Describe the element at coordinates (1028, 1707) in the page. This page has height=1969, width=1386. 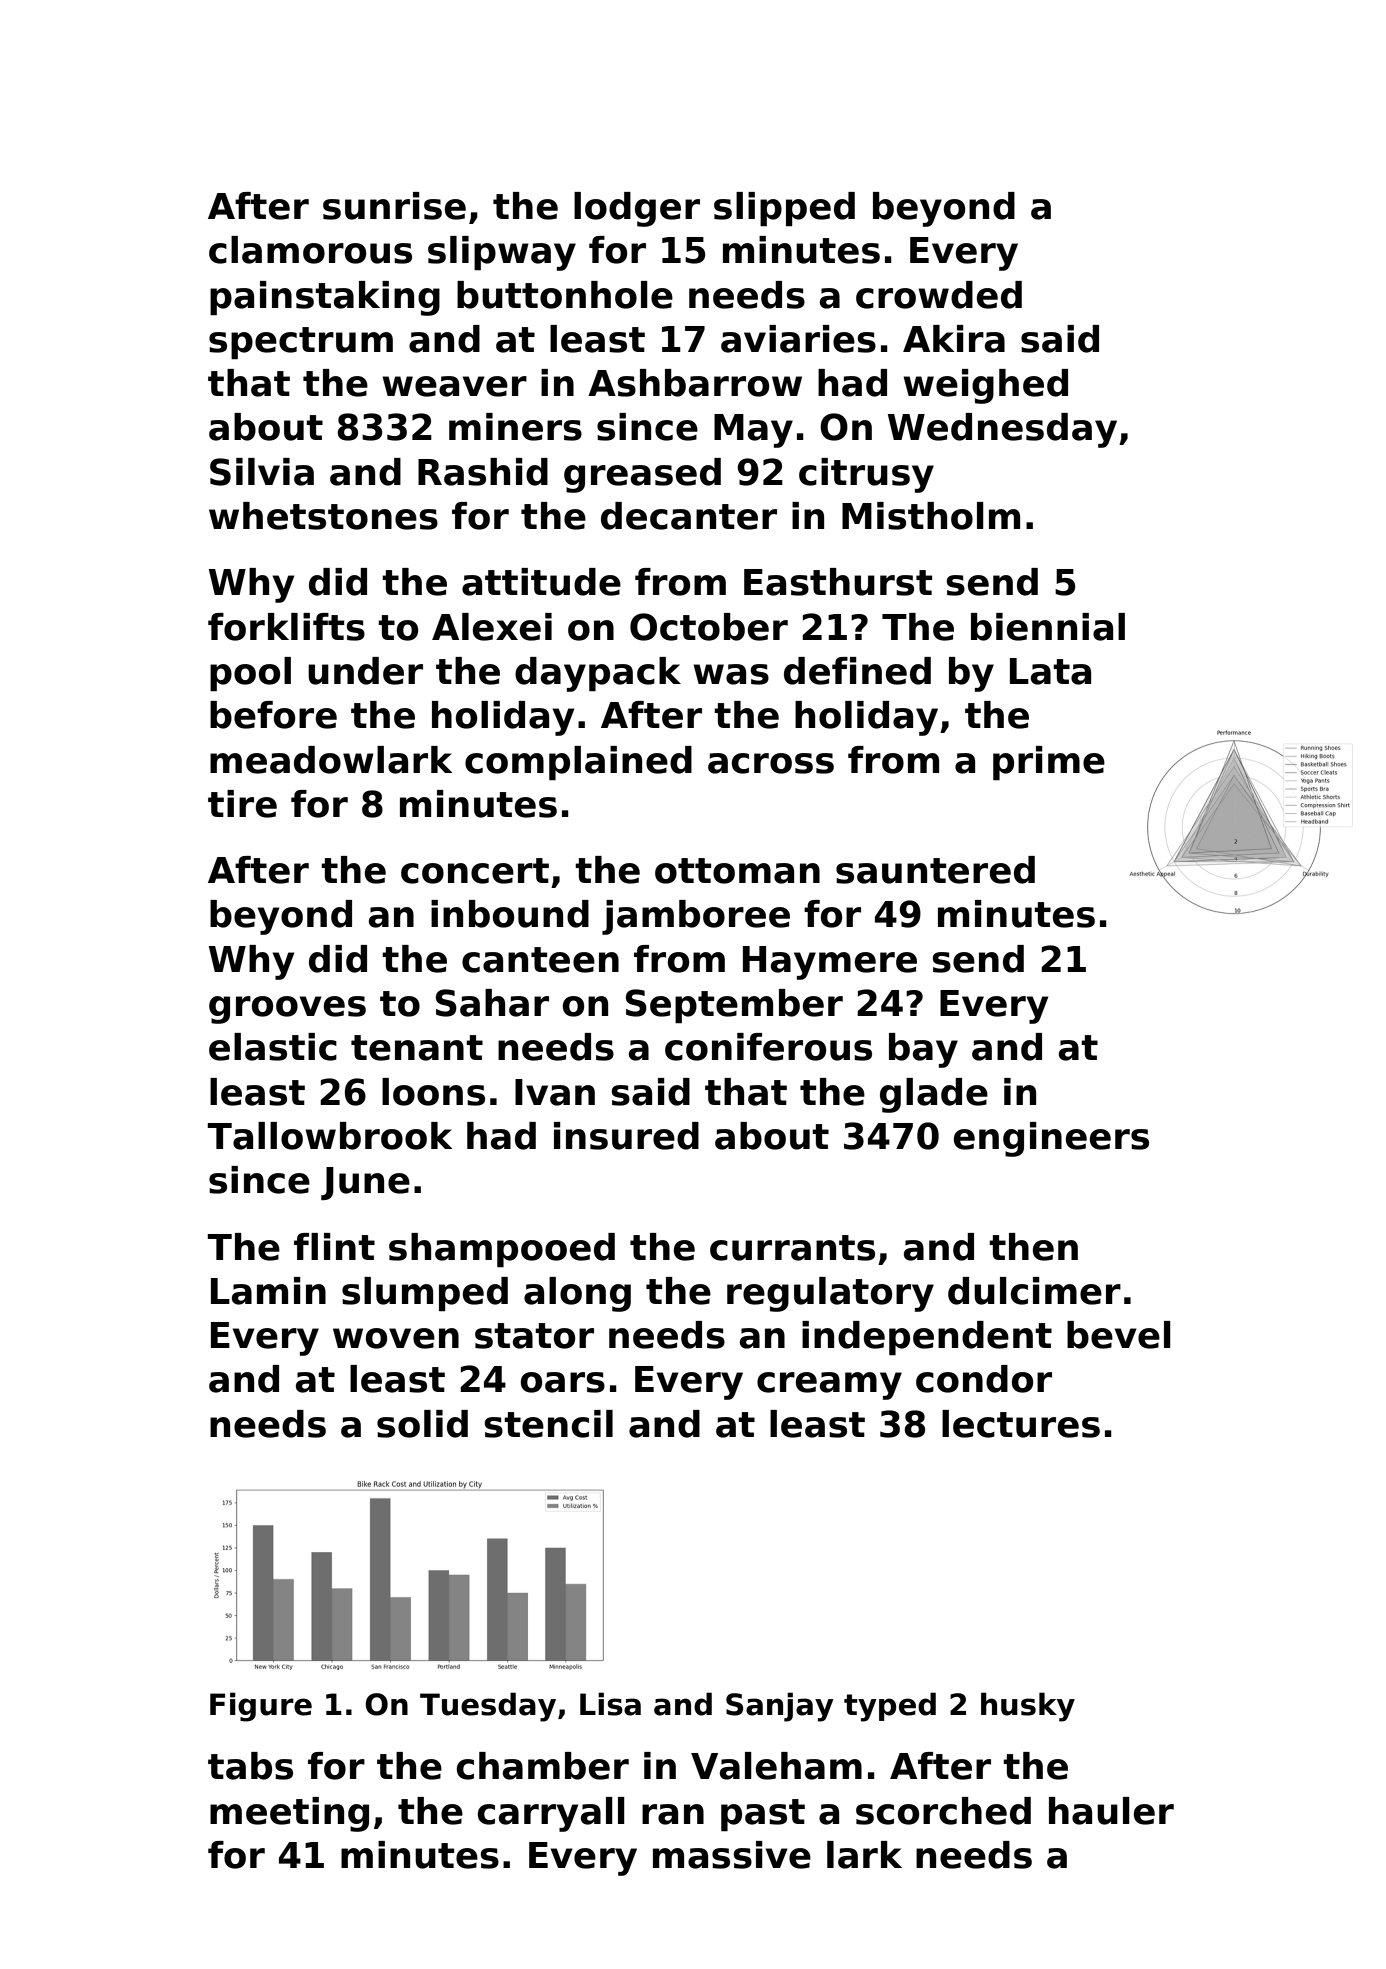
I see `husky` at that location.
